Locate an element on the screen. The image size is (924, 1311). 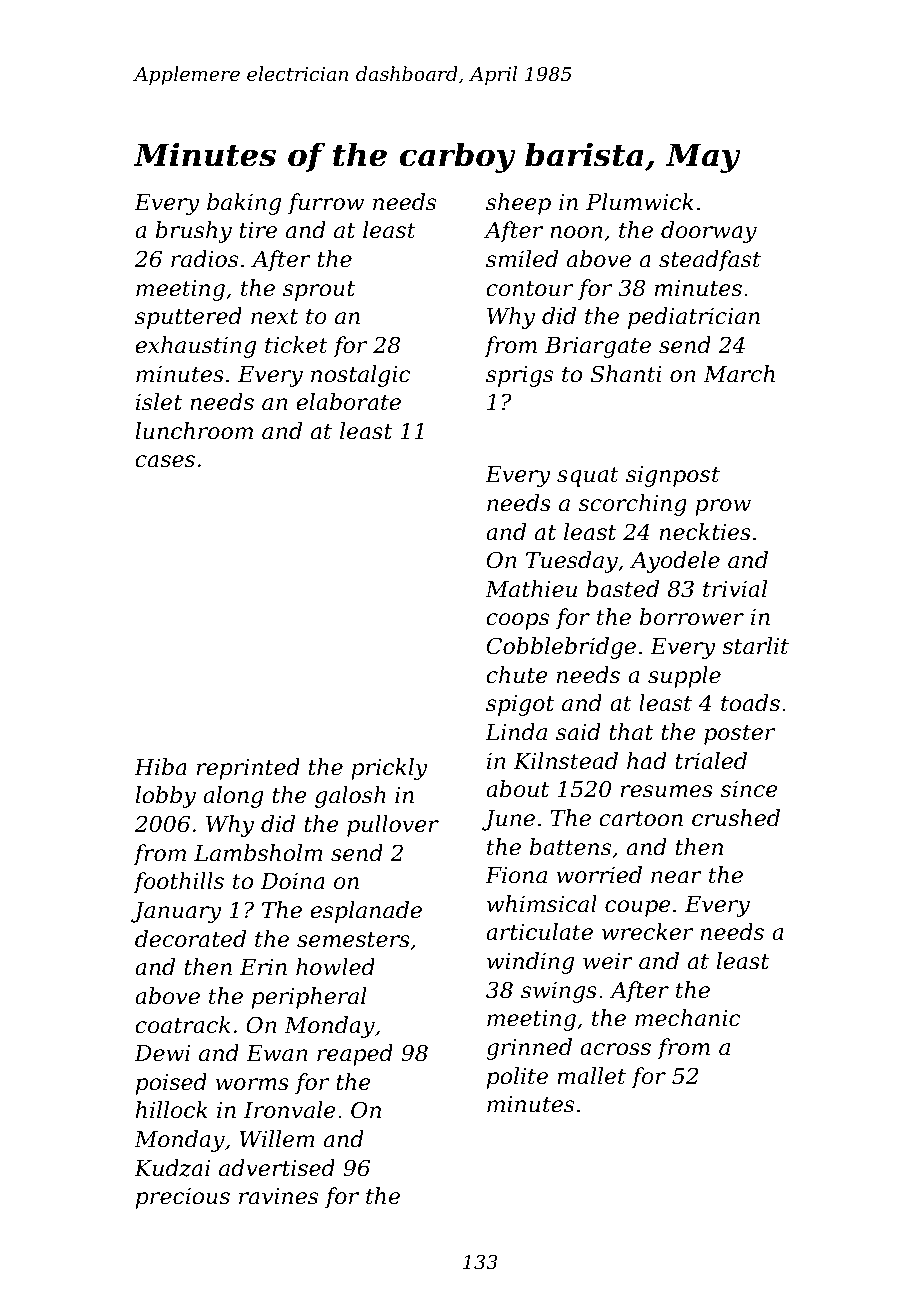
cases is located at coordinates (165, 461).
